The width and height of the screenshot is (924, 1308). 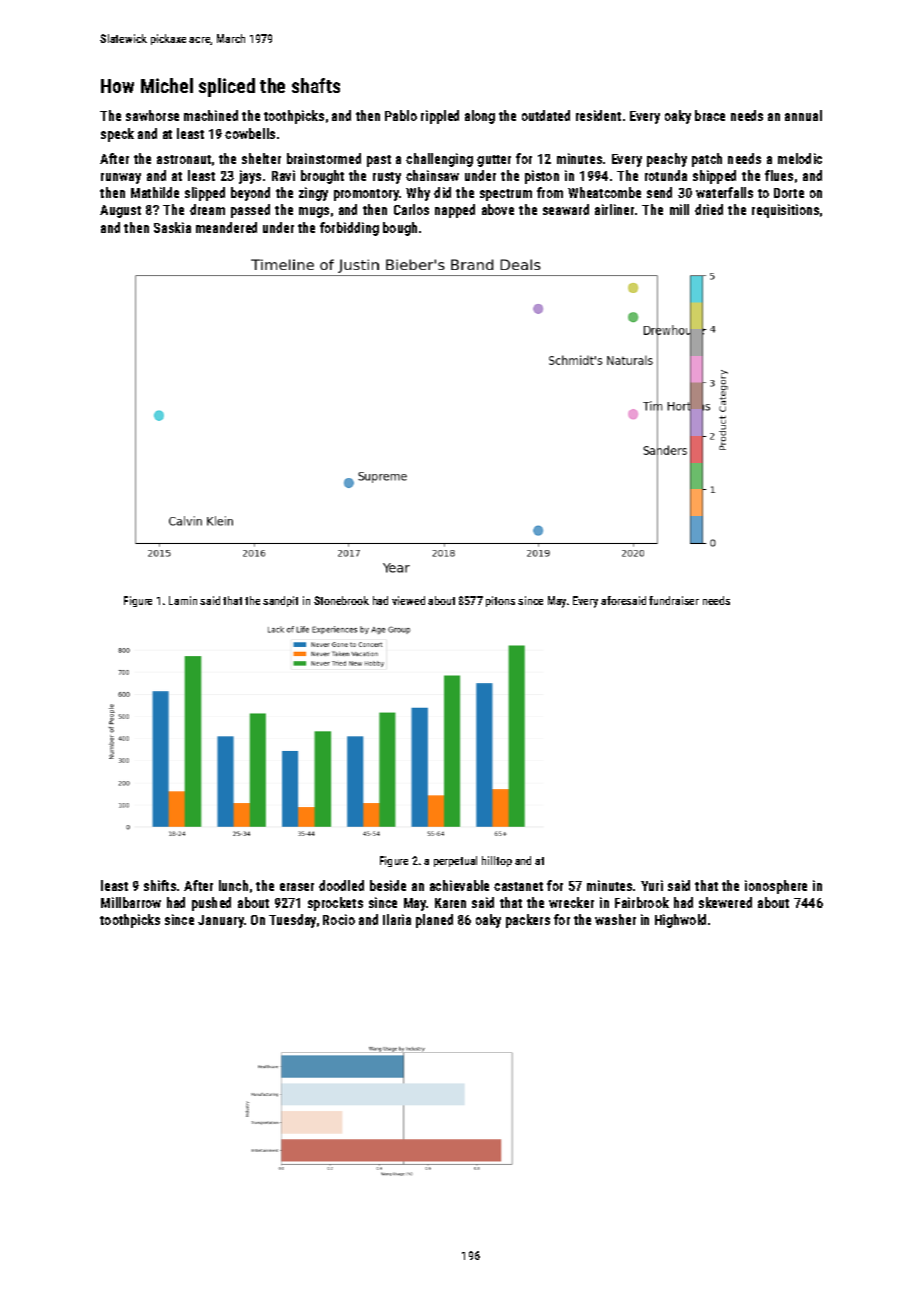 What do you see at coordinates (397, 919) in the screenshot?
I see `Ilaria` at bounding box center [397, 919].
